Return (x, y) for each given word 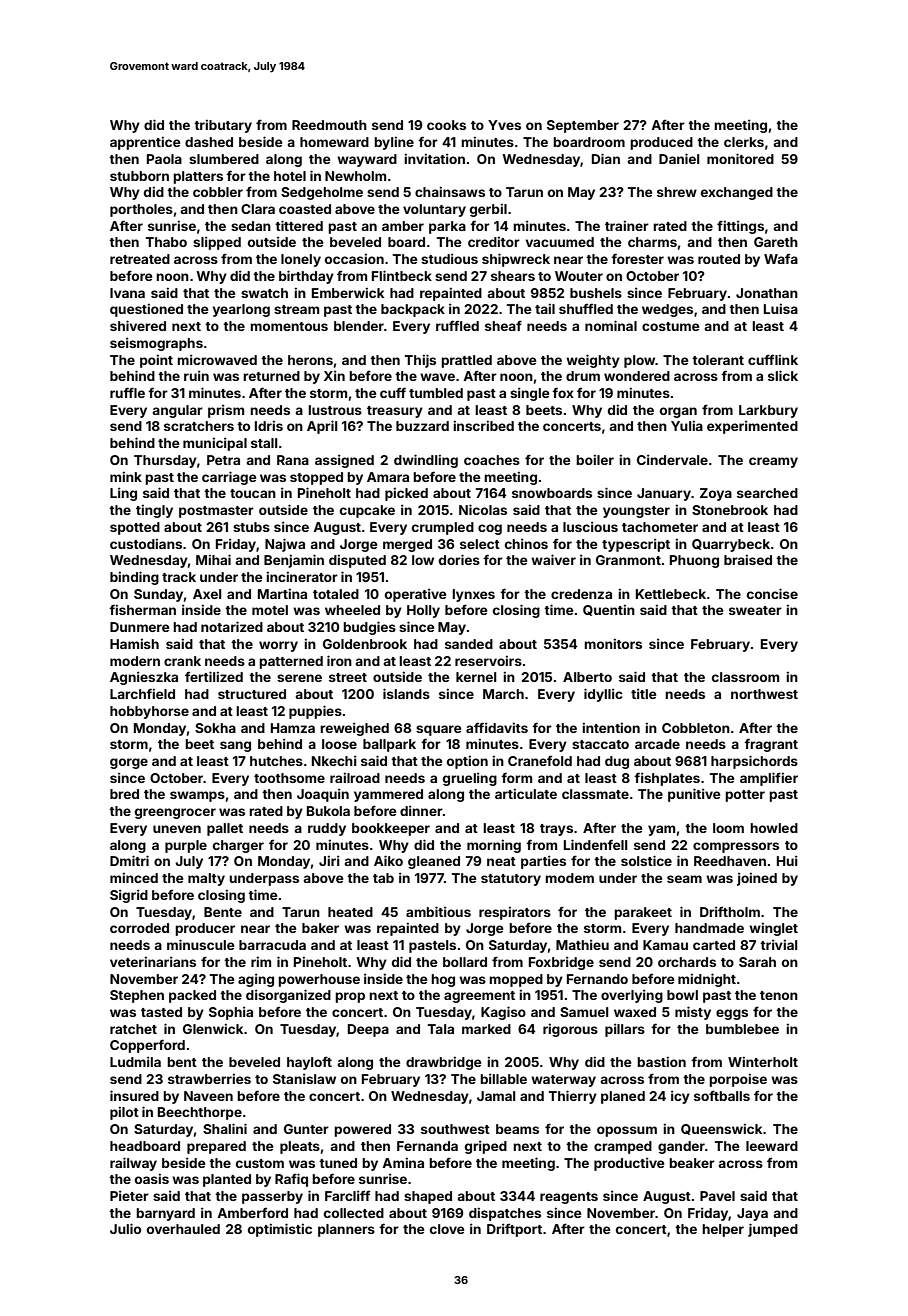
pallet (225, 829)
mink (126, 476)
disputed (357, 561)
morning (494, 846)
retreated (140, 259)
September (583, 126)
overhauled (183, 1229)
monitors (613, 643)
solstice (646, 860)
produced (661, 143)
